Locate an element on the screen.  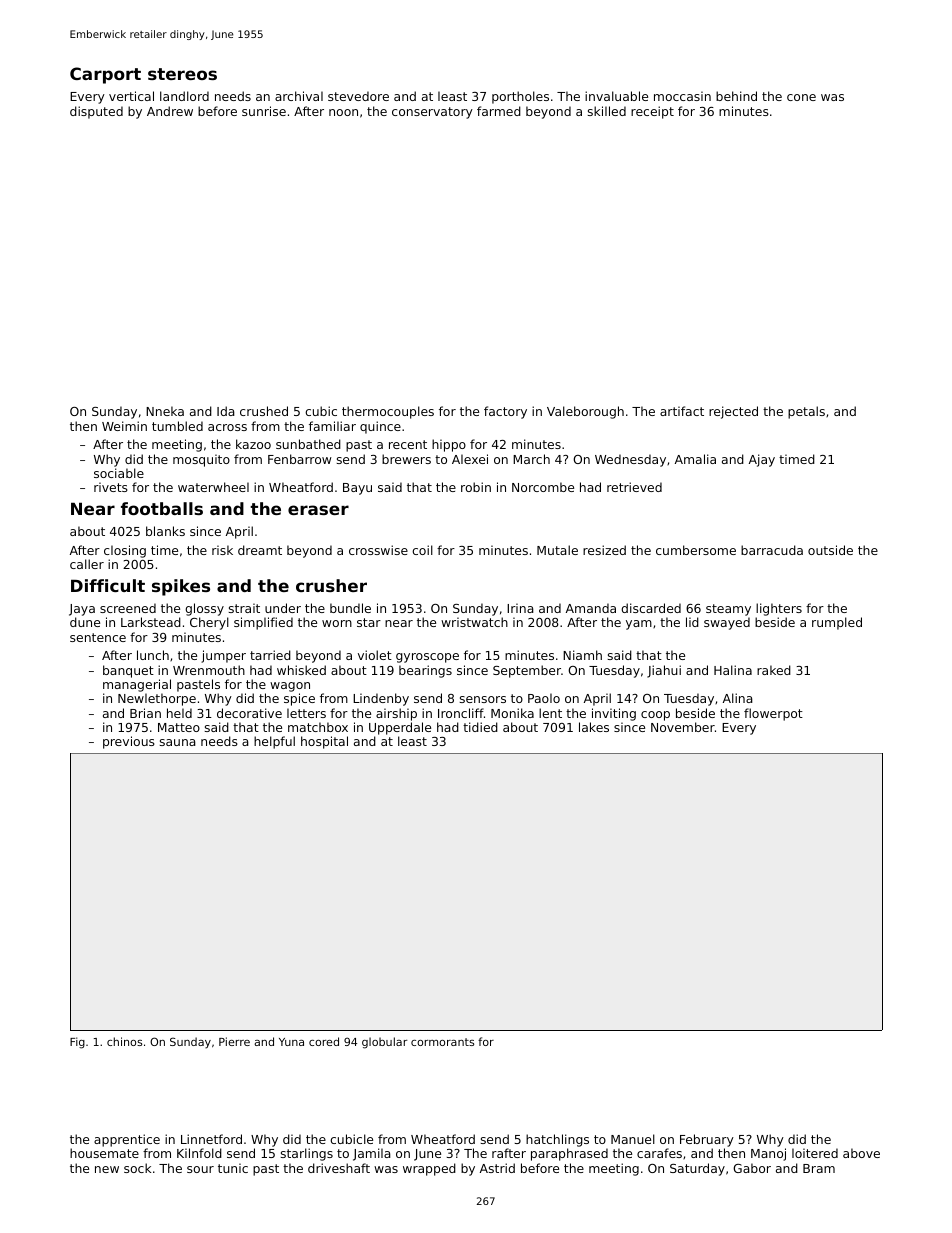
rejected is located at coordinates (733, 412).
